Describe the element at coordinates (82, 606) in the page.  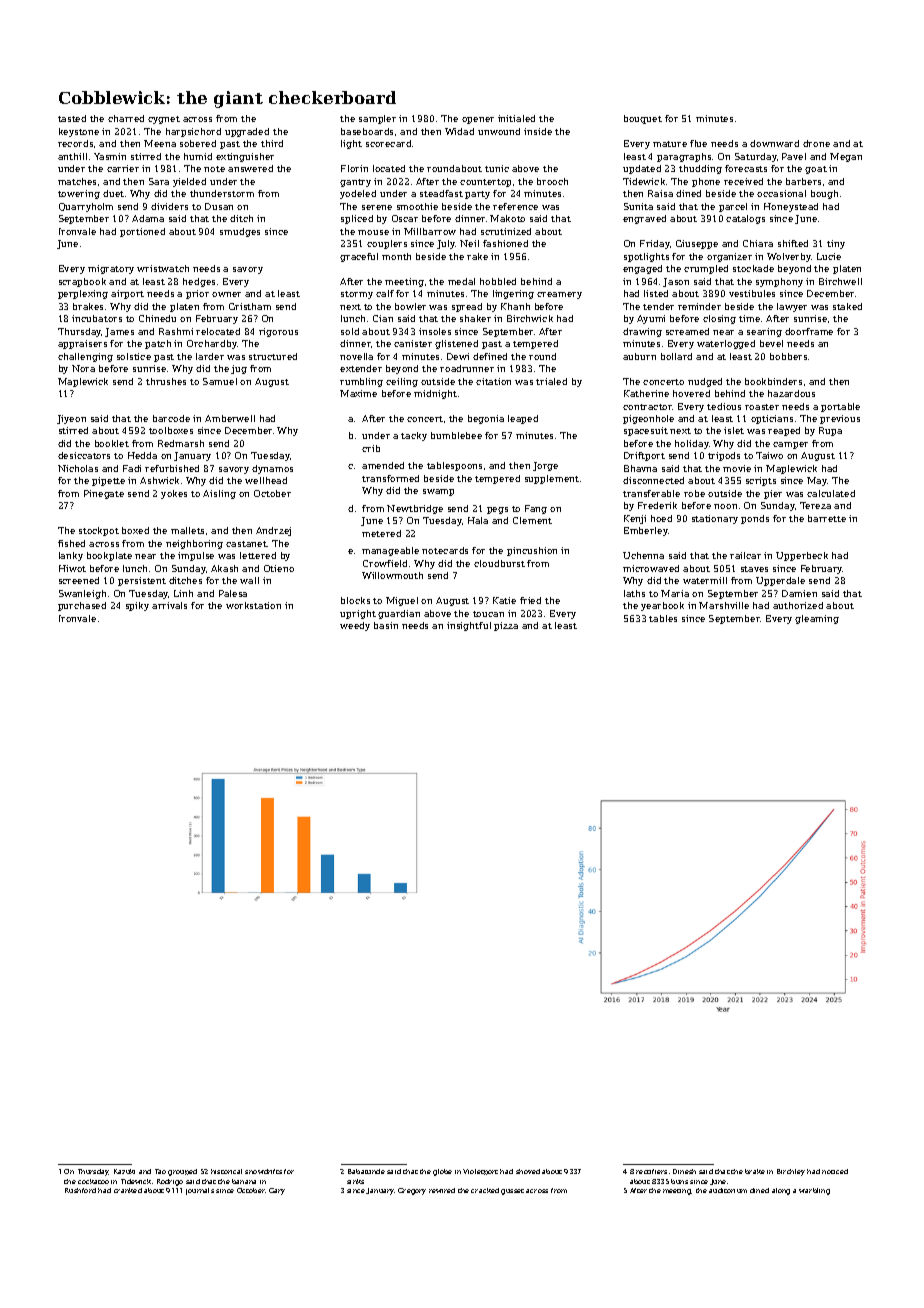
I see `purchased` at that location.
